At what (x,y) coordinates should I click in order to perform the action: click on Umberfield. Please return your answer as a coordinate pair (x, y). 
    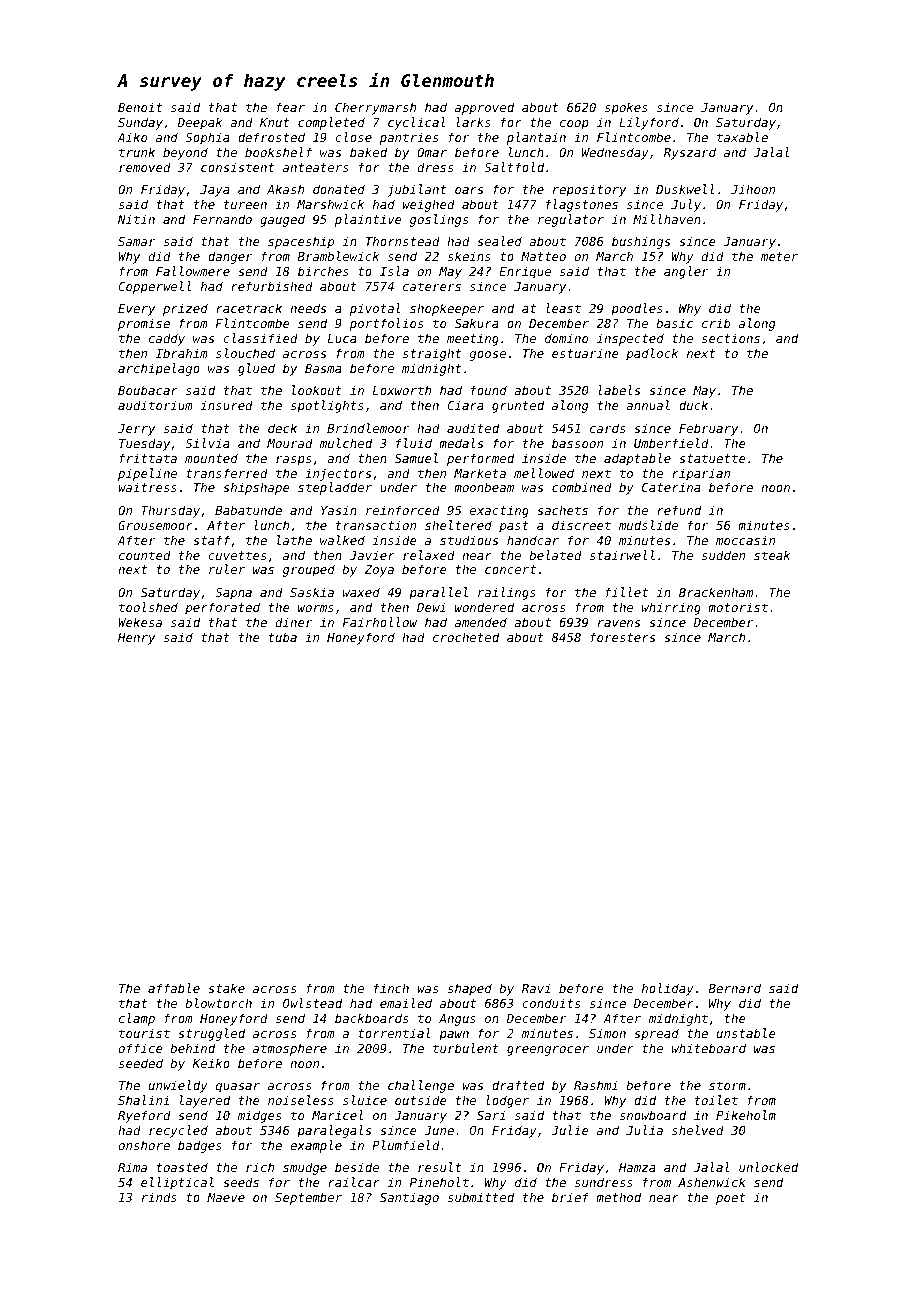
    Looking at the image, I should click on (671, 443).
